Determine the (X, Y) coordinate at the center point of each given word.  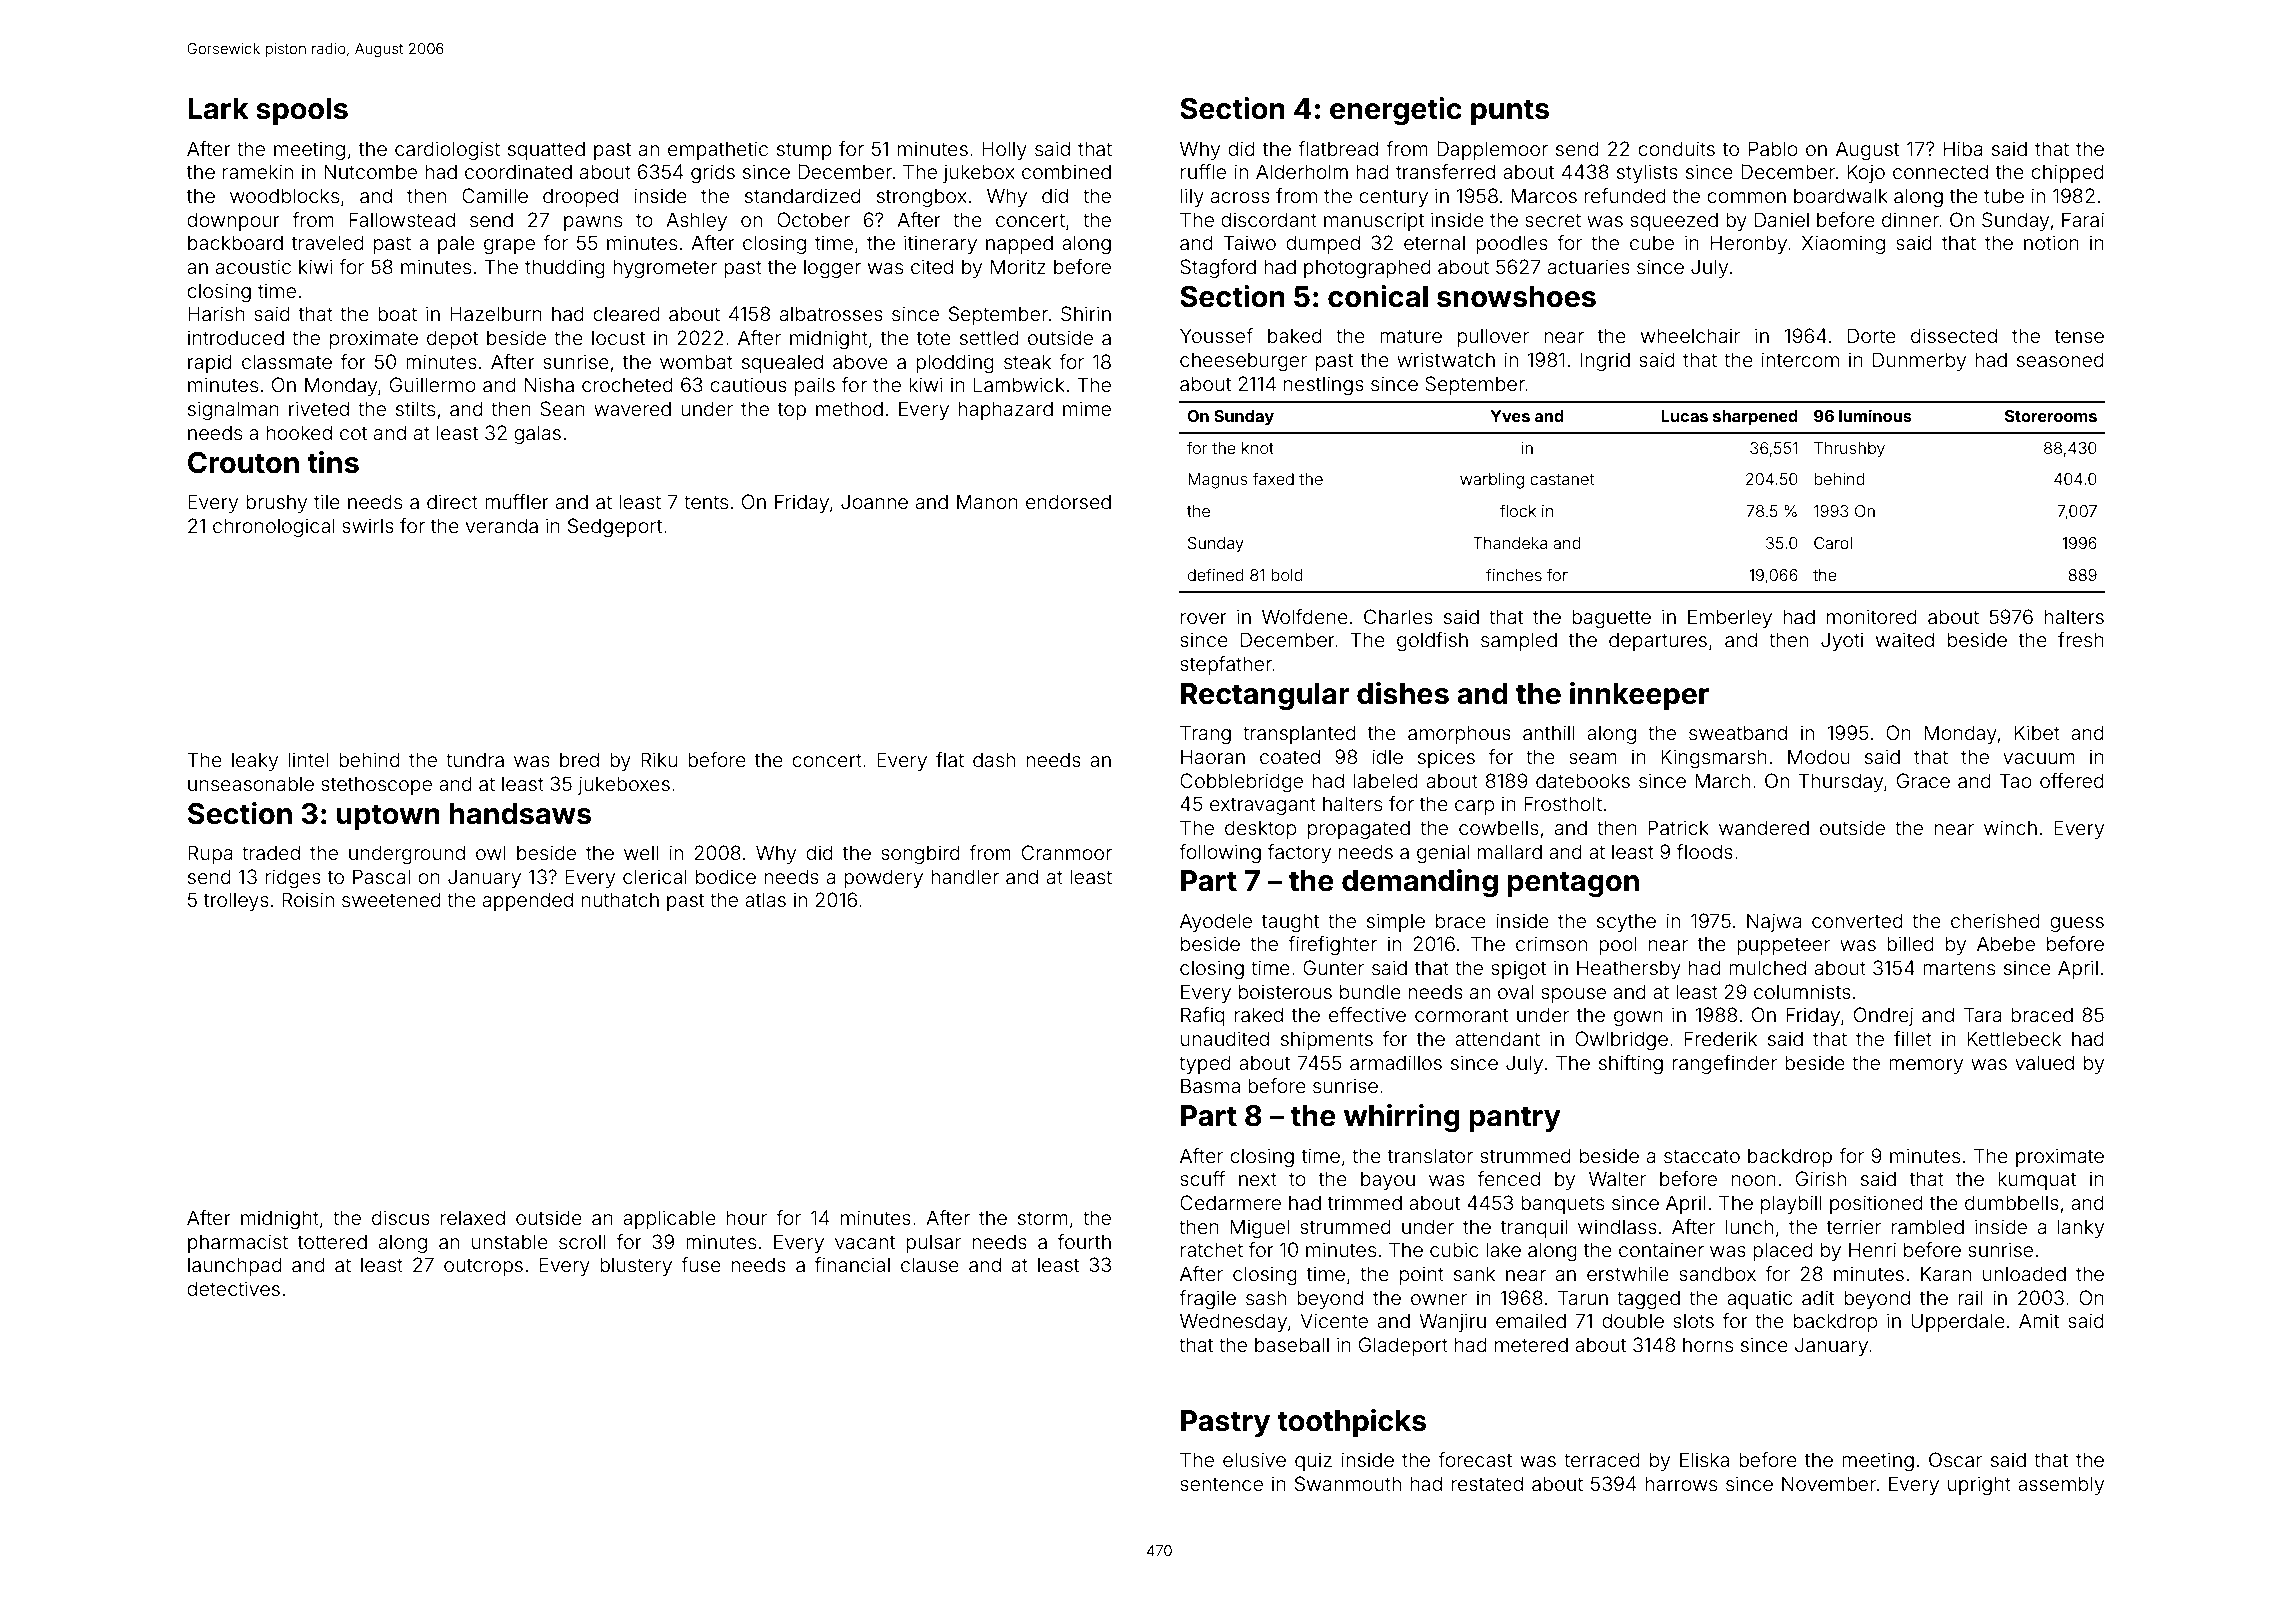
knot (1258, 448)
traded (271, 852)
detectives (233, 1288)
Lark (218, 109)
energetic (1396, 111)
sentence (1221, 1484)
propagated (1359, 830)
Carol (1833, 543)
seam (1593, 758)
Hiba (1963, 148)
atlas (765, 899)
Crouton (243, 463)
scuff (1202, 1178)
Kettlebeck (2014, 1038)
